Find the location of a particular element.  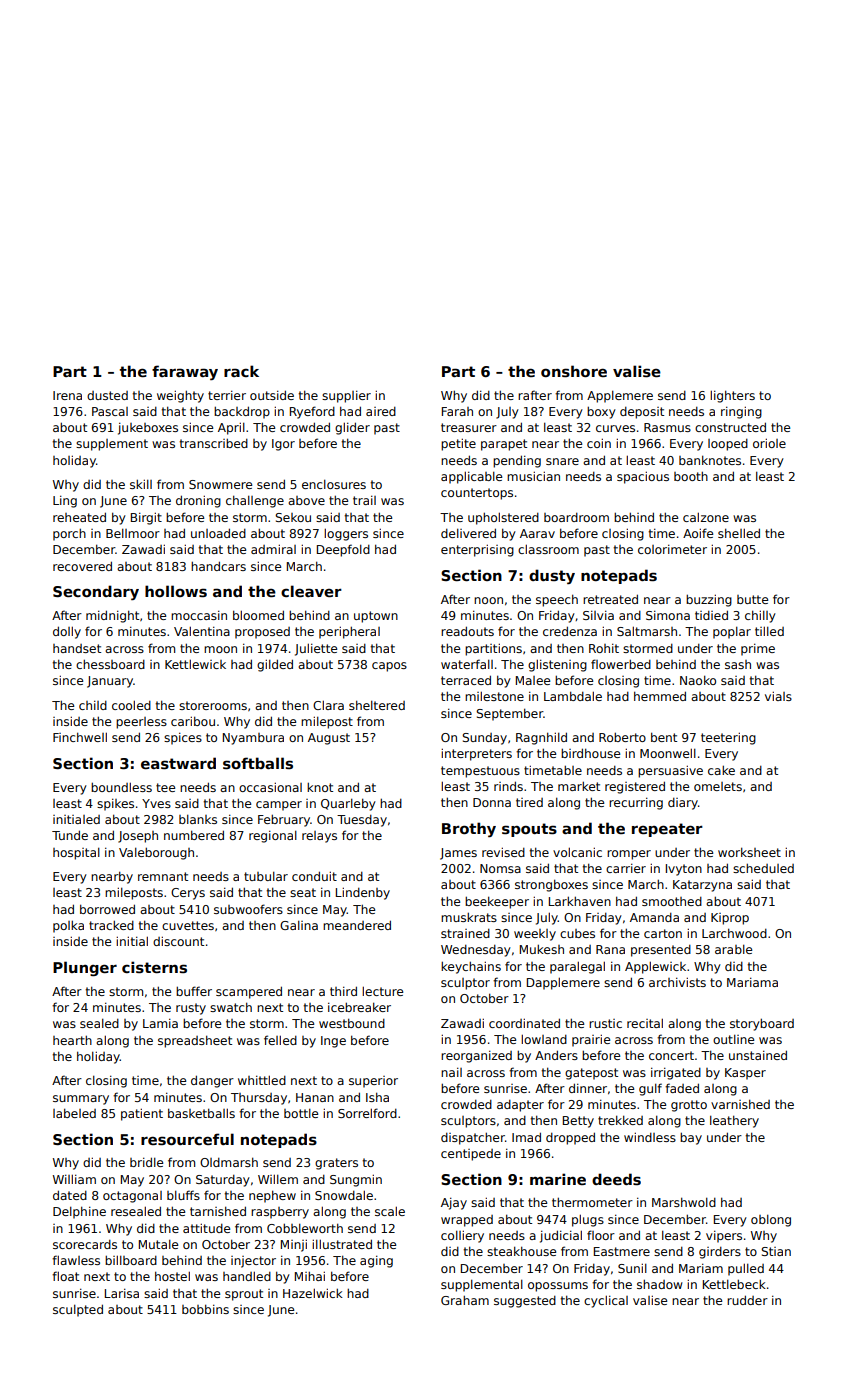

uptown is located at coordinates (376, 617).
